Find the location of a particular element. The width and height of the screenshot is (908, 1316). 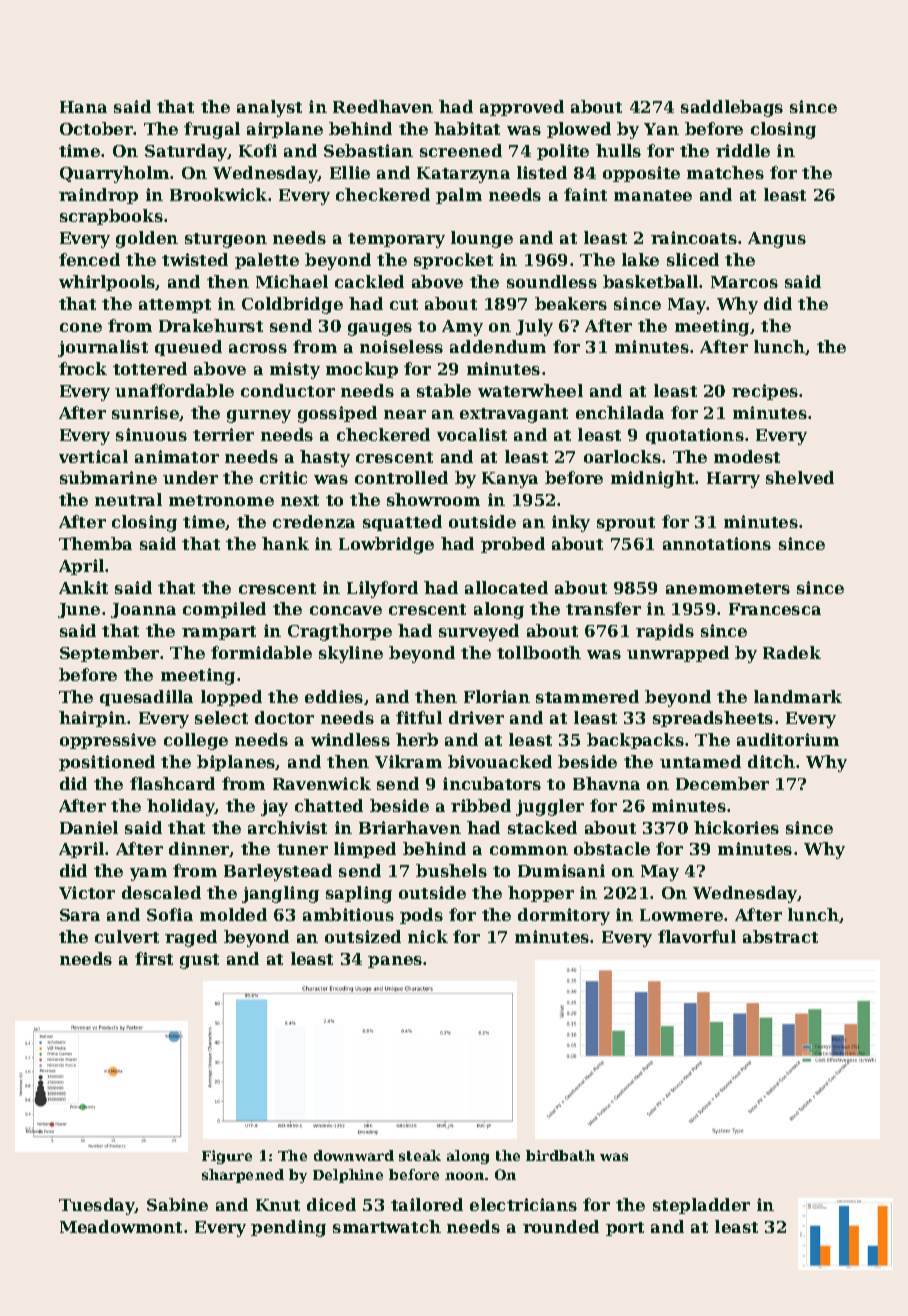

lounge is located at coordinates (482, 239).
